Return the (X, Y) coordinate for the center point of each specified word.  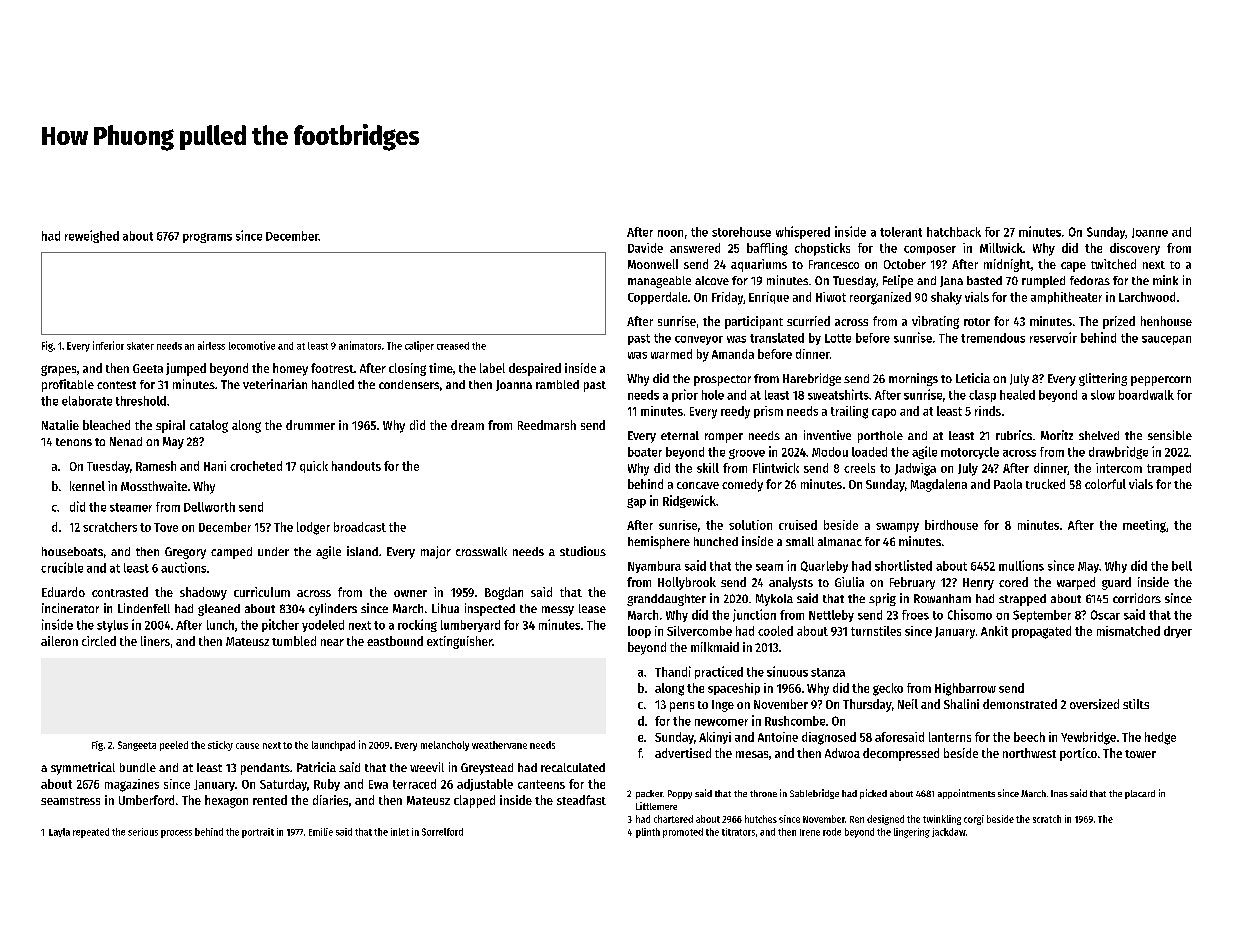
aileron (59, 641)
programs (207, 238)
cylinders (333, 609)
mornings (913, 379)
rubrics (1014, 435)
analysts (791, 583)
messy (558, 611)
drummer (310, 425)
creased (453, 346)
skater (140, 346)
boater (645, 452)
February (912, 583)
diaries (330, 800)
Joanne (1150, 233)
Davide (645, 248)
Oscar (1105, 615)
